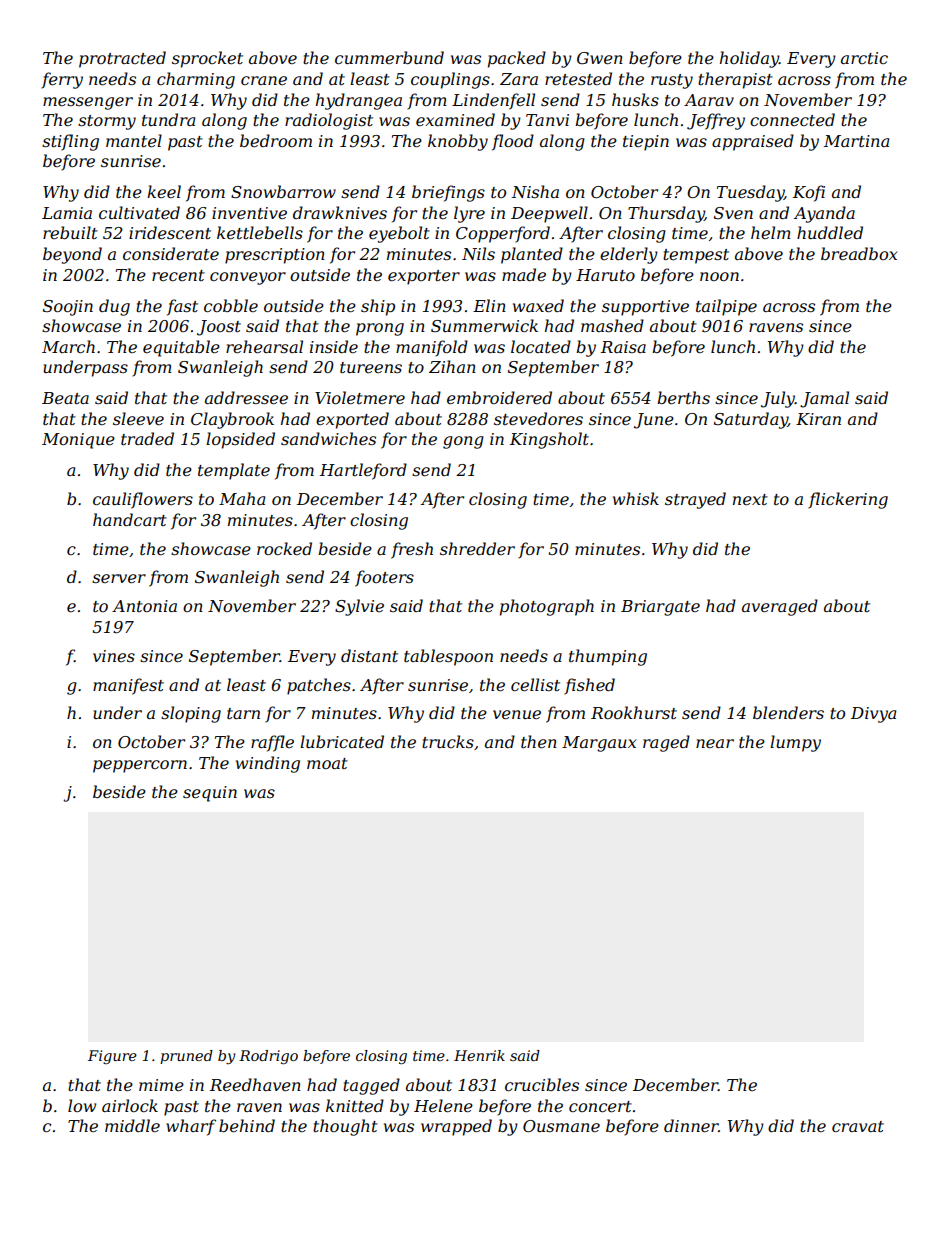 This image has width=952, height=1233. What do you see at coordinates (809, 193) in the image?
I see `Kofi` at bounding box center [809, 193].
